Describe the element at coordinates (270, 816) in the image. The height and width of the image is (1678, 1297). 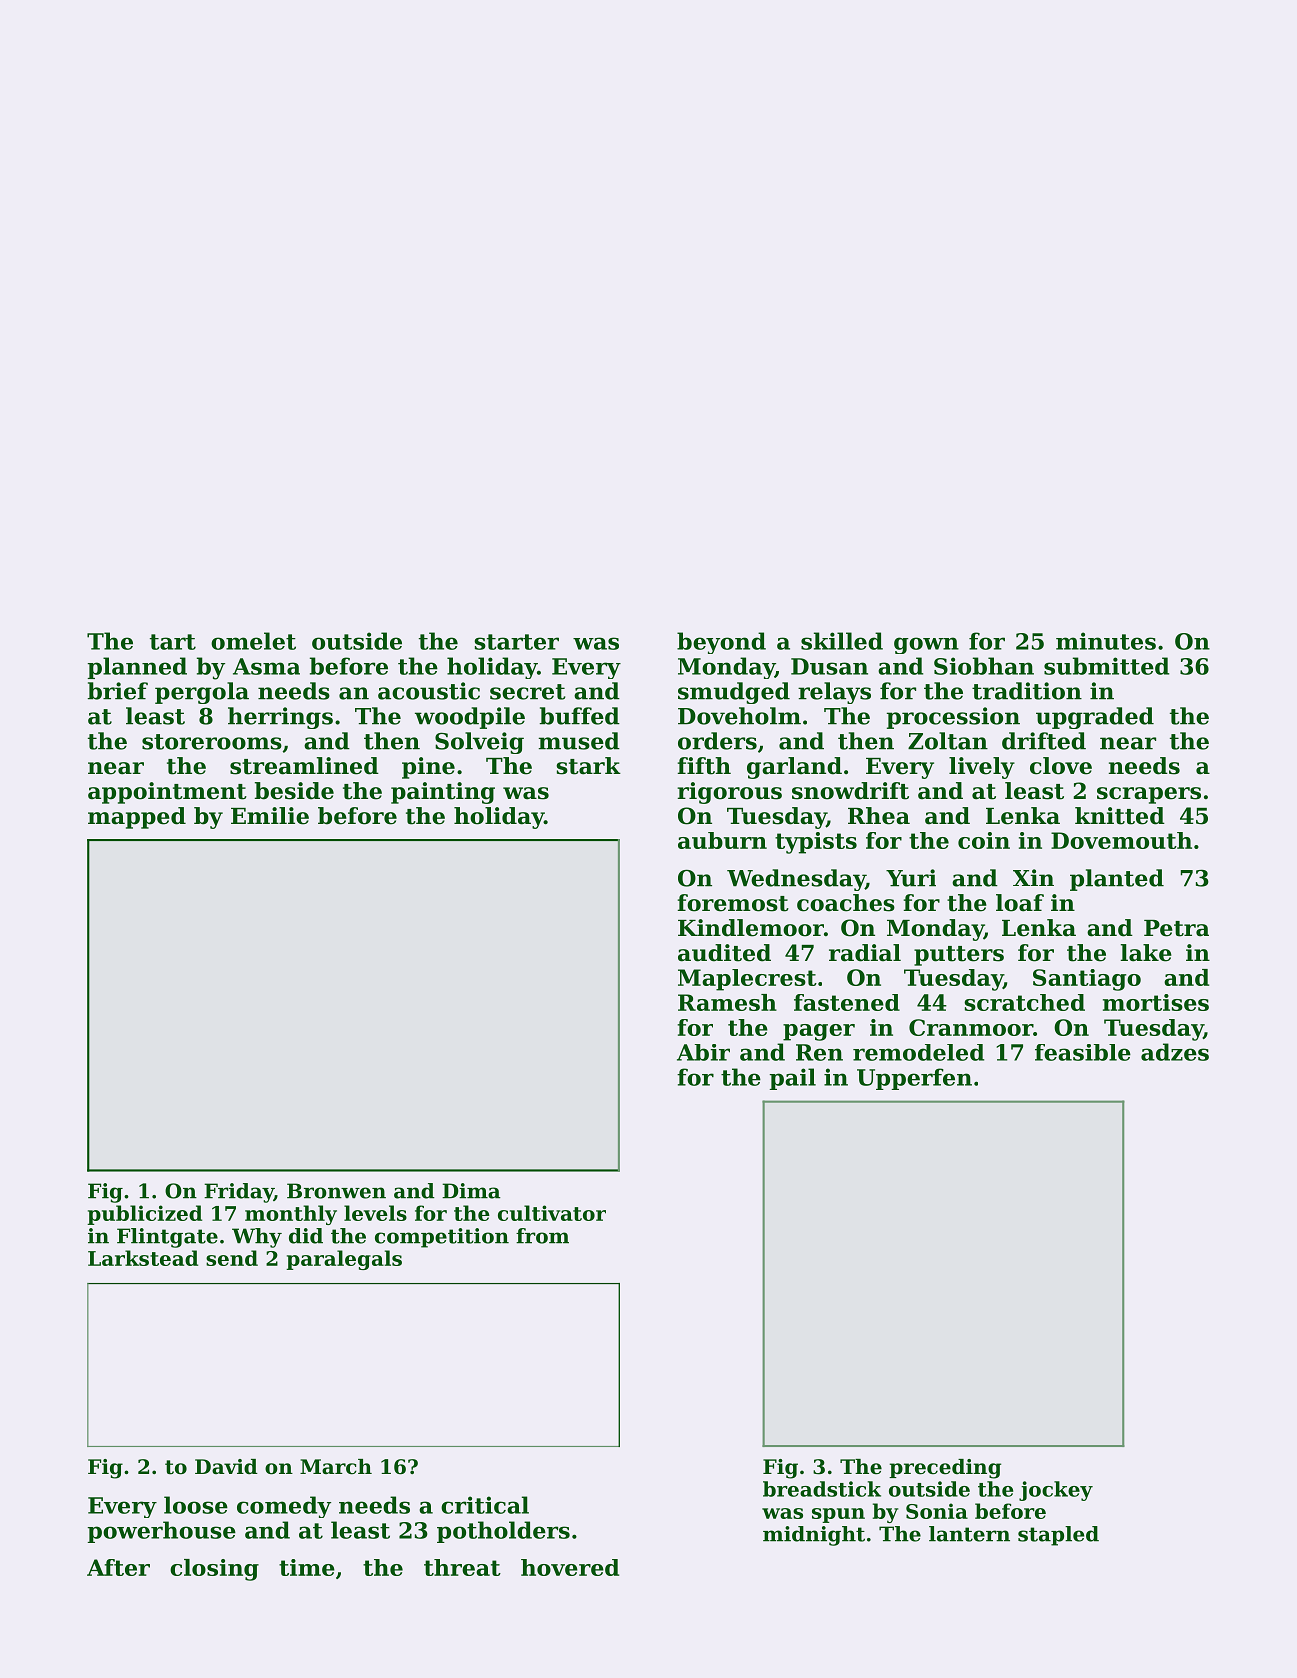
I see `Emilie` at that location.
